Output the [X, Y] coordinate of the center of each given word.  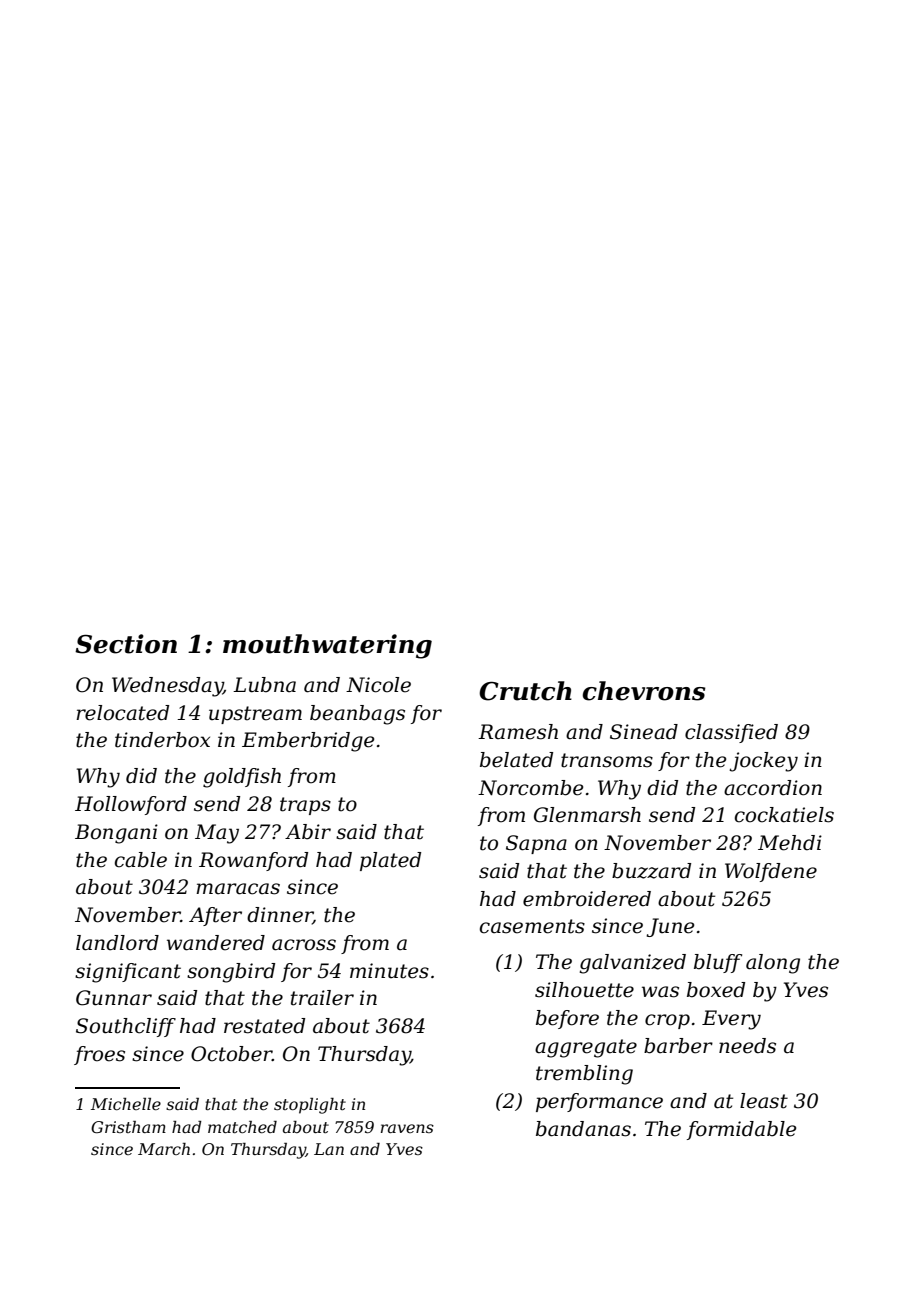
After [215, 916]
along [773, 964]
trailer [322, 998]
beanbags [357, 715]
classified [731, 733]
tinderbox [162, 740]
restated [264, 1026]
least [764, 1101]
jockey [763, 762]
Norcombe [530, 788]
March [164, 1149]
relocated [122, 713]
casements [532, 926]
